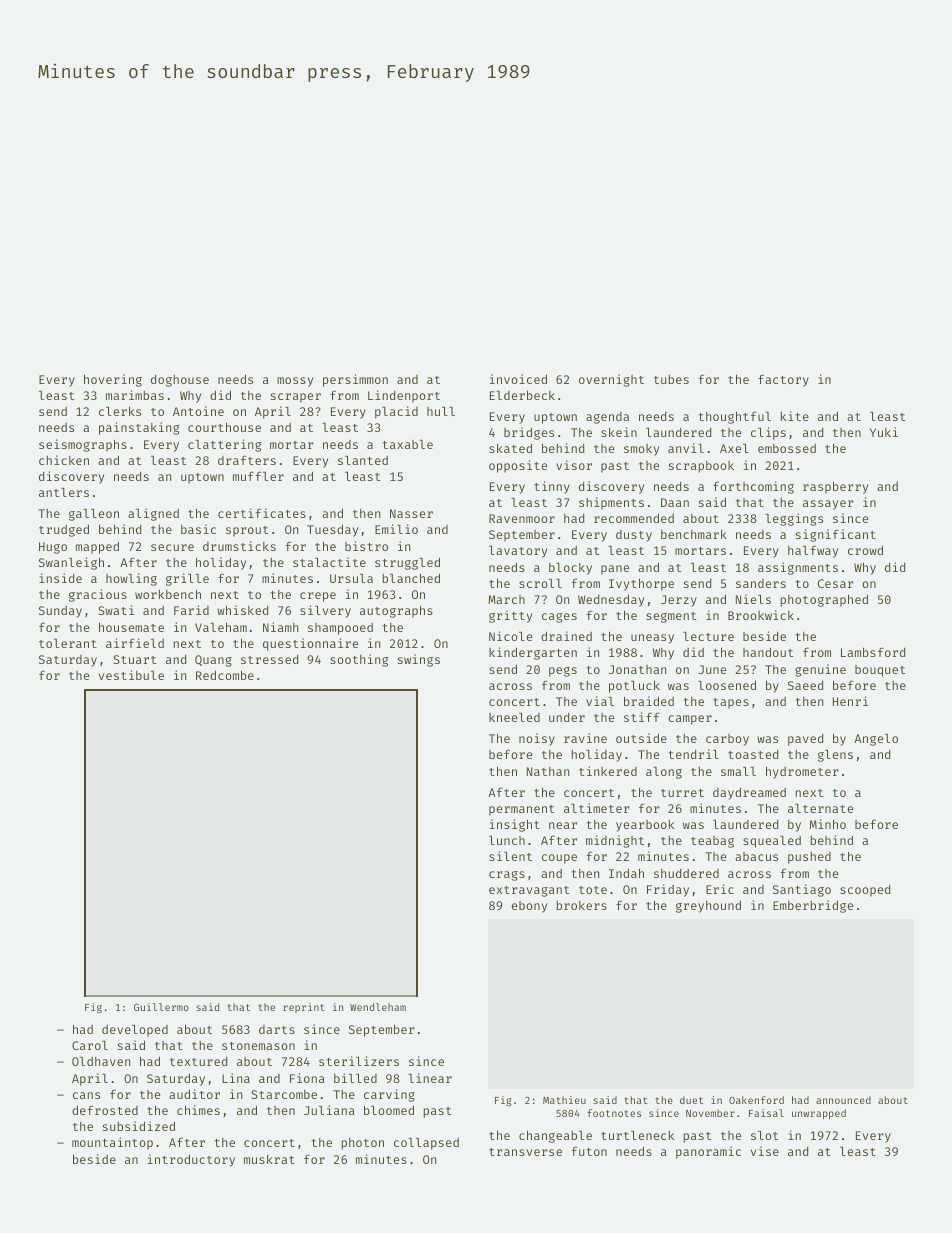  What do you see at coordinates (161, 1007) in the image?
I see `Guillermo` at bounding box center [161, 1007].
